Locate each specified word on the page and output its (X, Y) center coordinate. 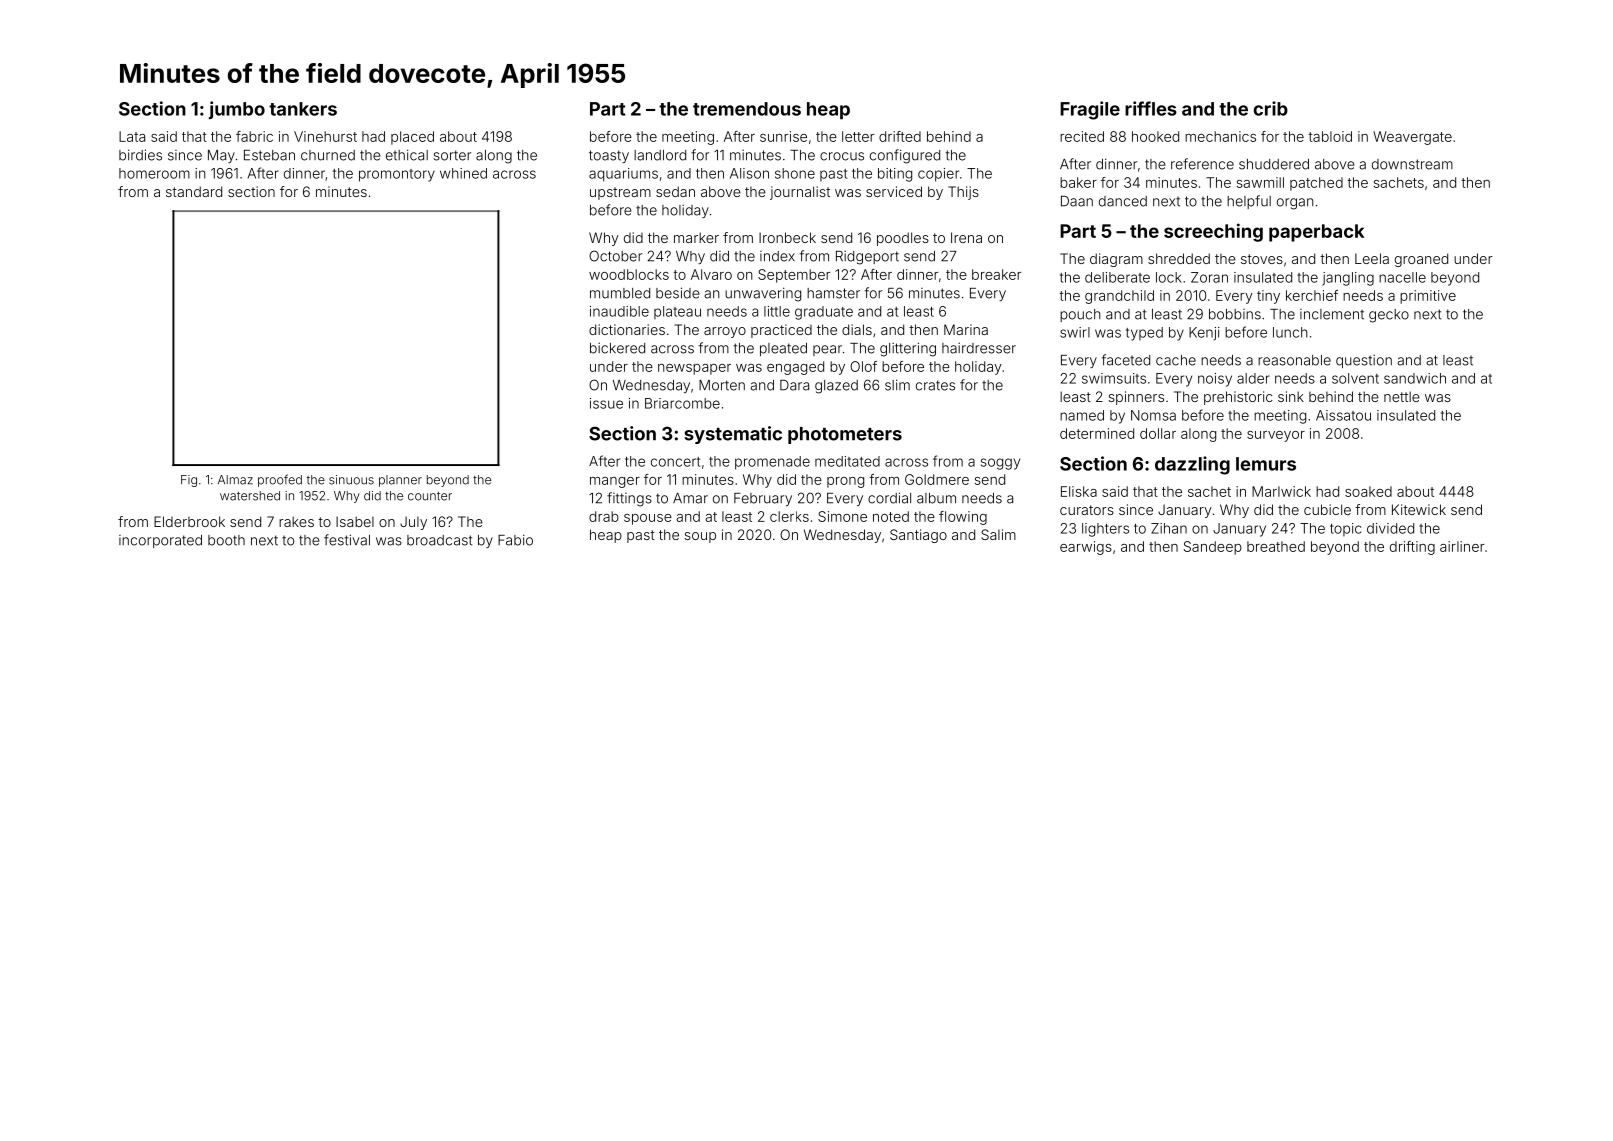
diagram (1116, 260)
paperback (1317, 233)
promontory (397, 175)
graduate (824, 313)
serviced (894, 191)
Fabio (515, 540)
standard (194, 191)
